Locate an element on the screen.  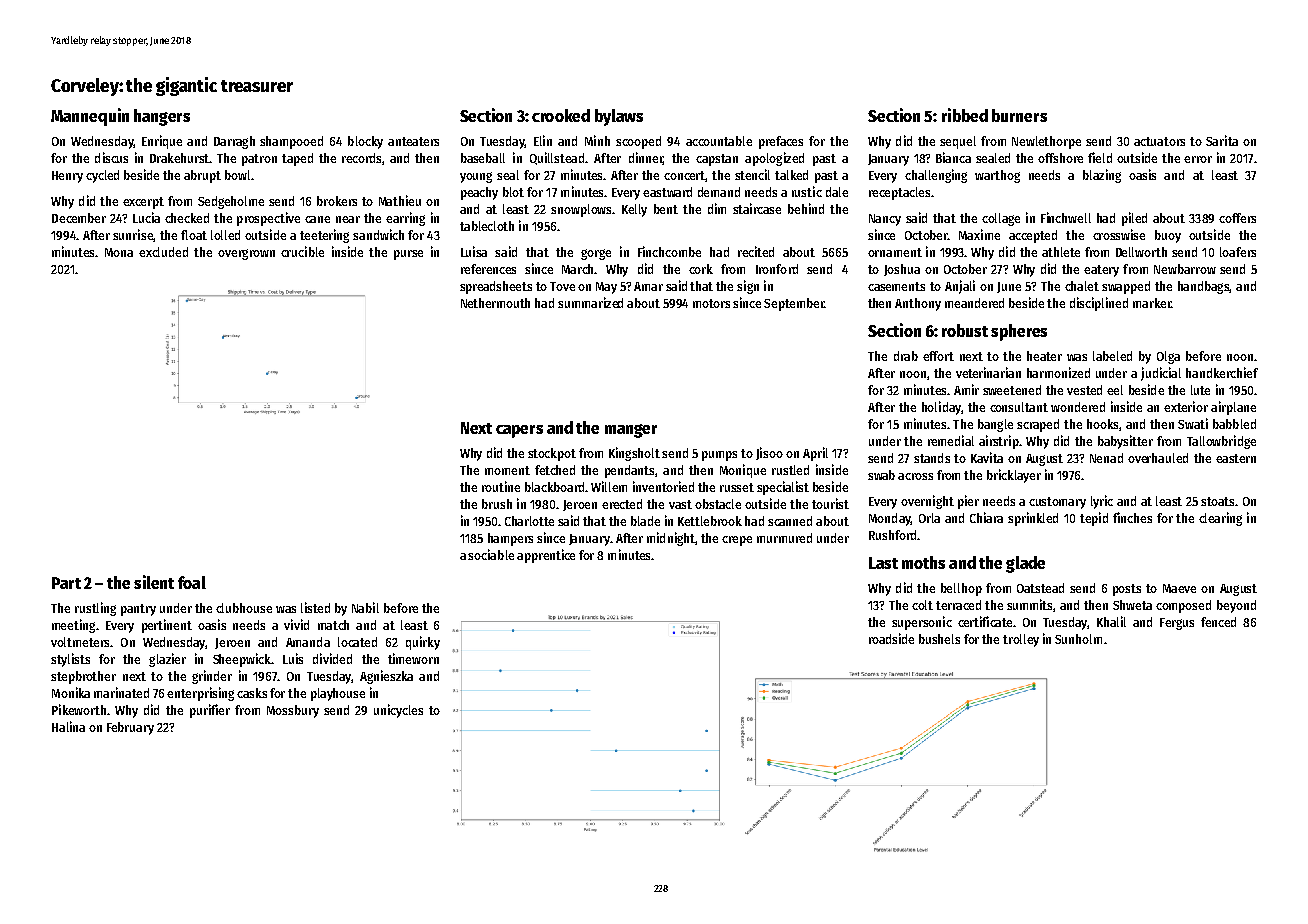
Halina is located at coordinates (68, 726).
